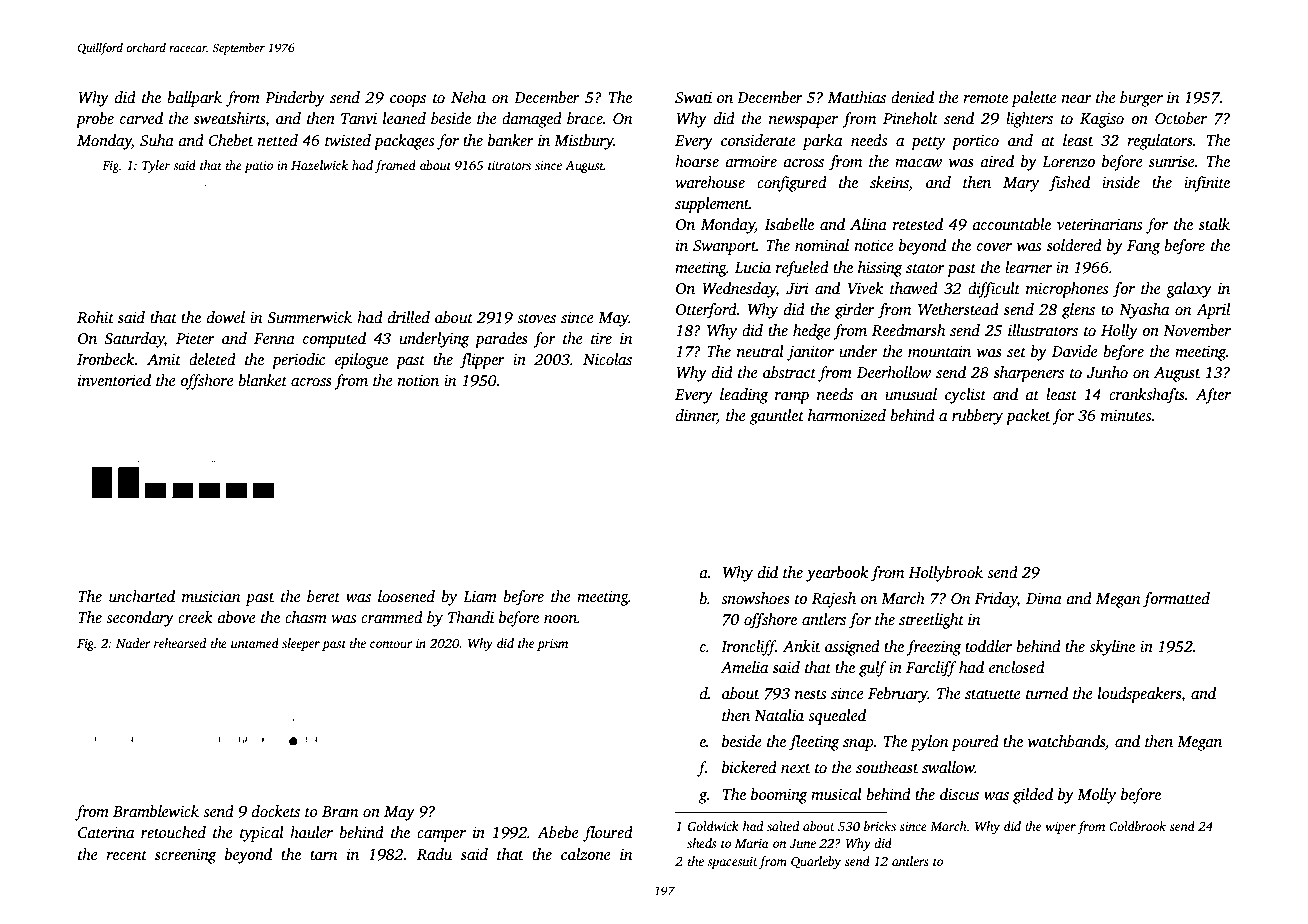 This document has width=1308, height=924. I want to click on portico, so click(975, 142).
